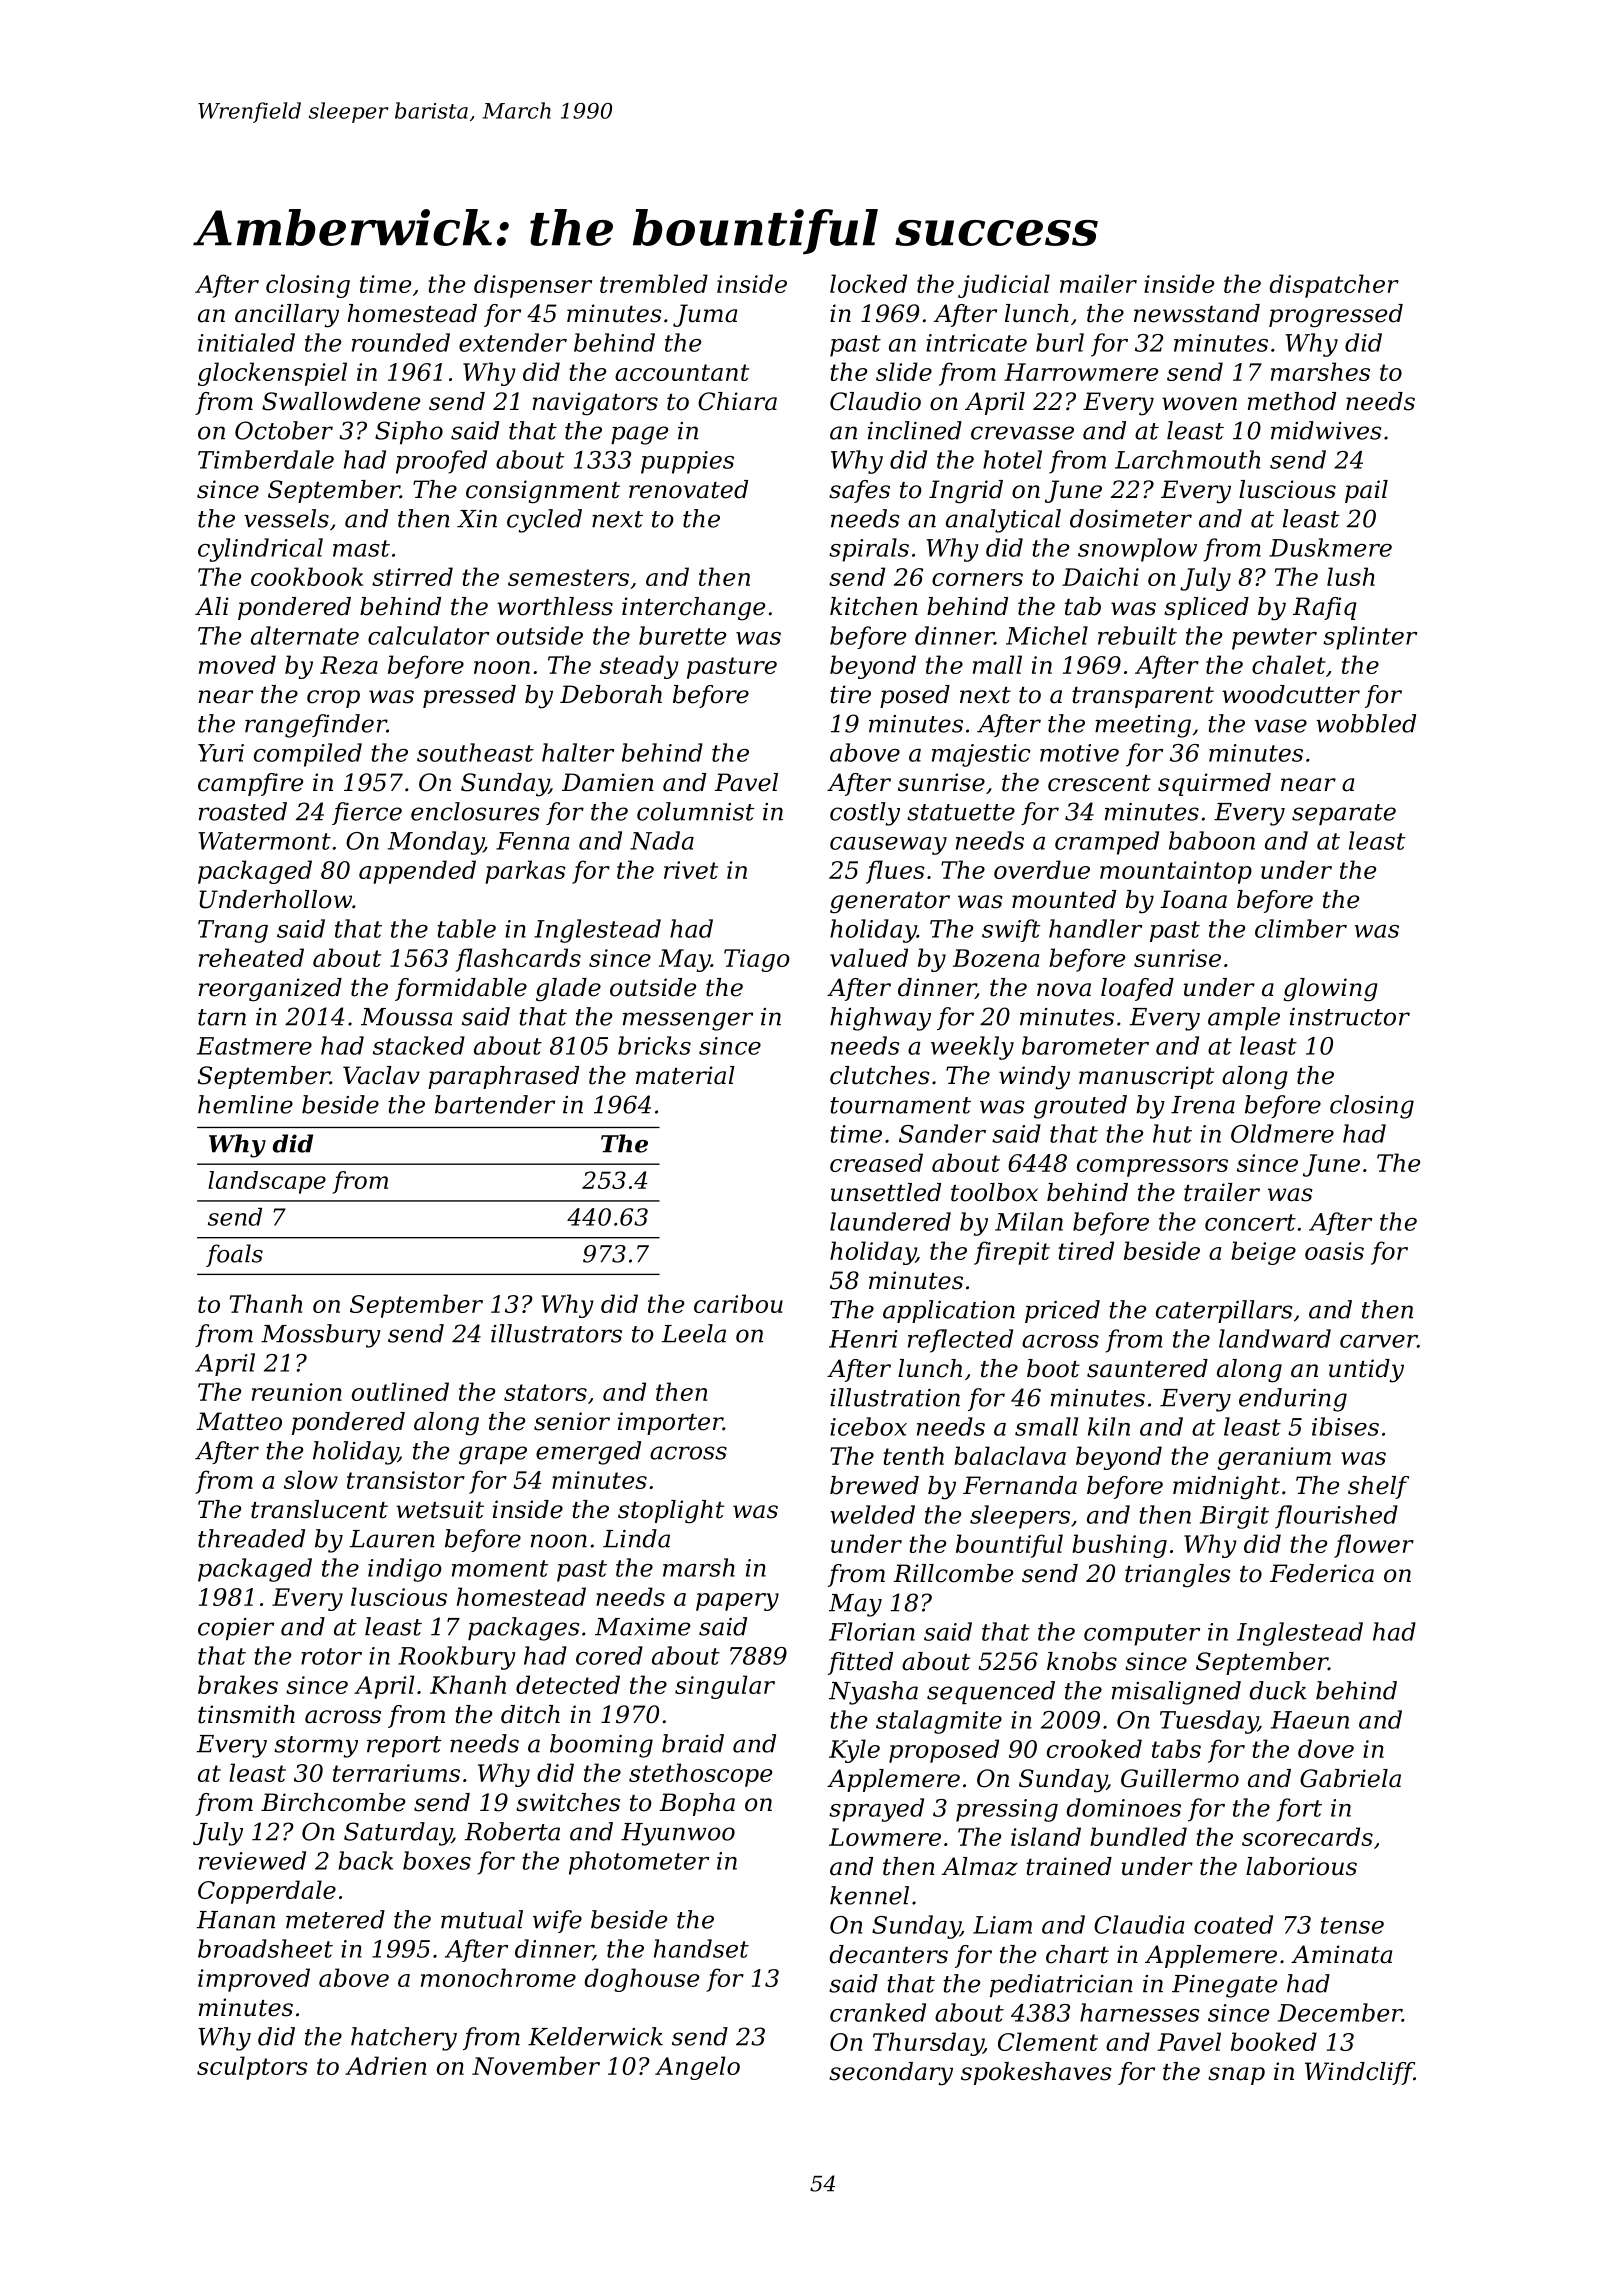 The image size is (1620, 2292). Describe the element at coordinates (1004, 286) in the screenshot. I see `judicial` at that location.
